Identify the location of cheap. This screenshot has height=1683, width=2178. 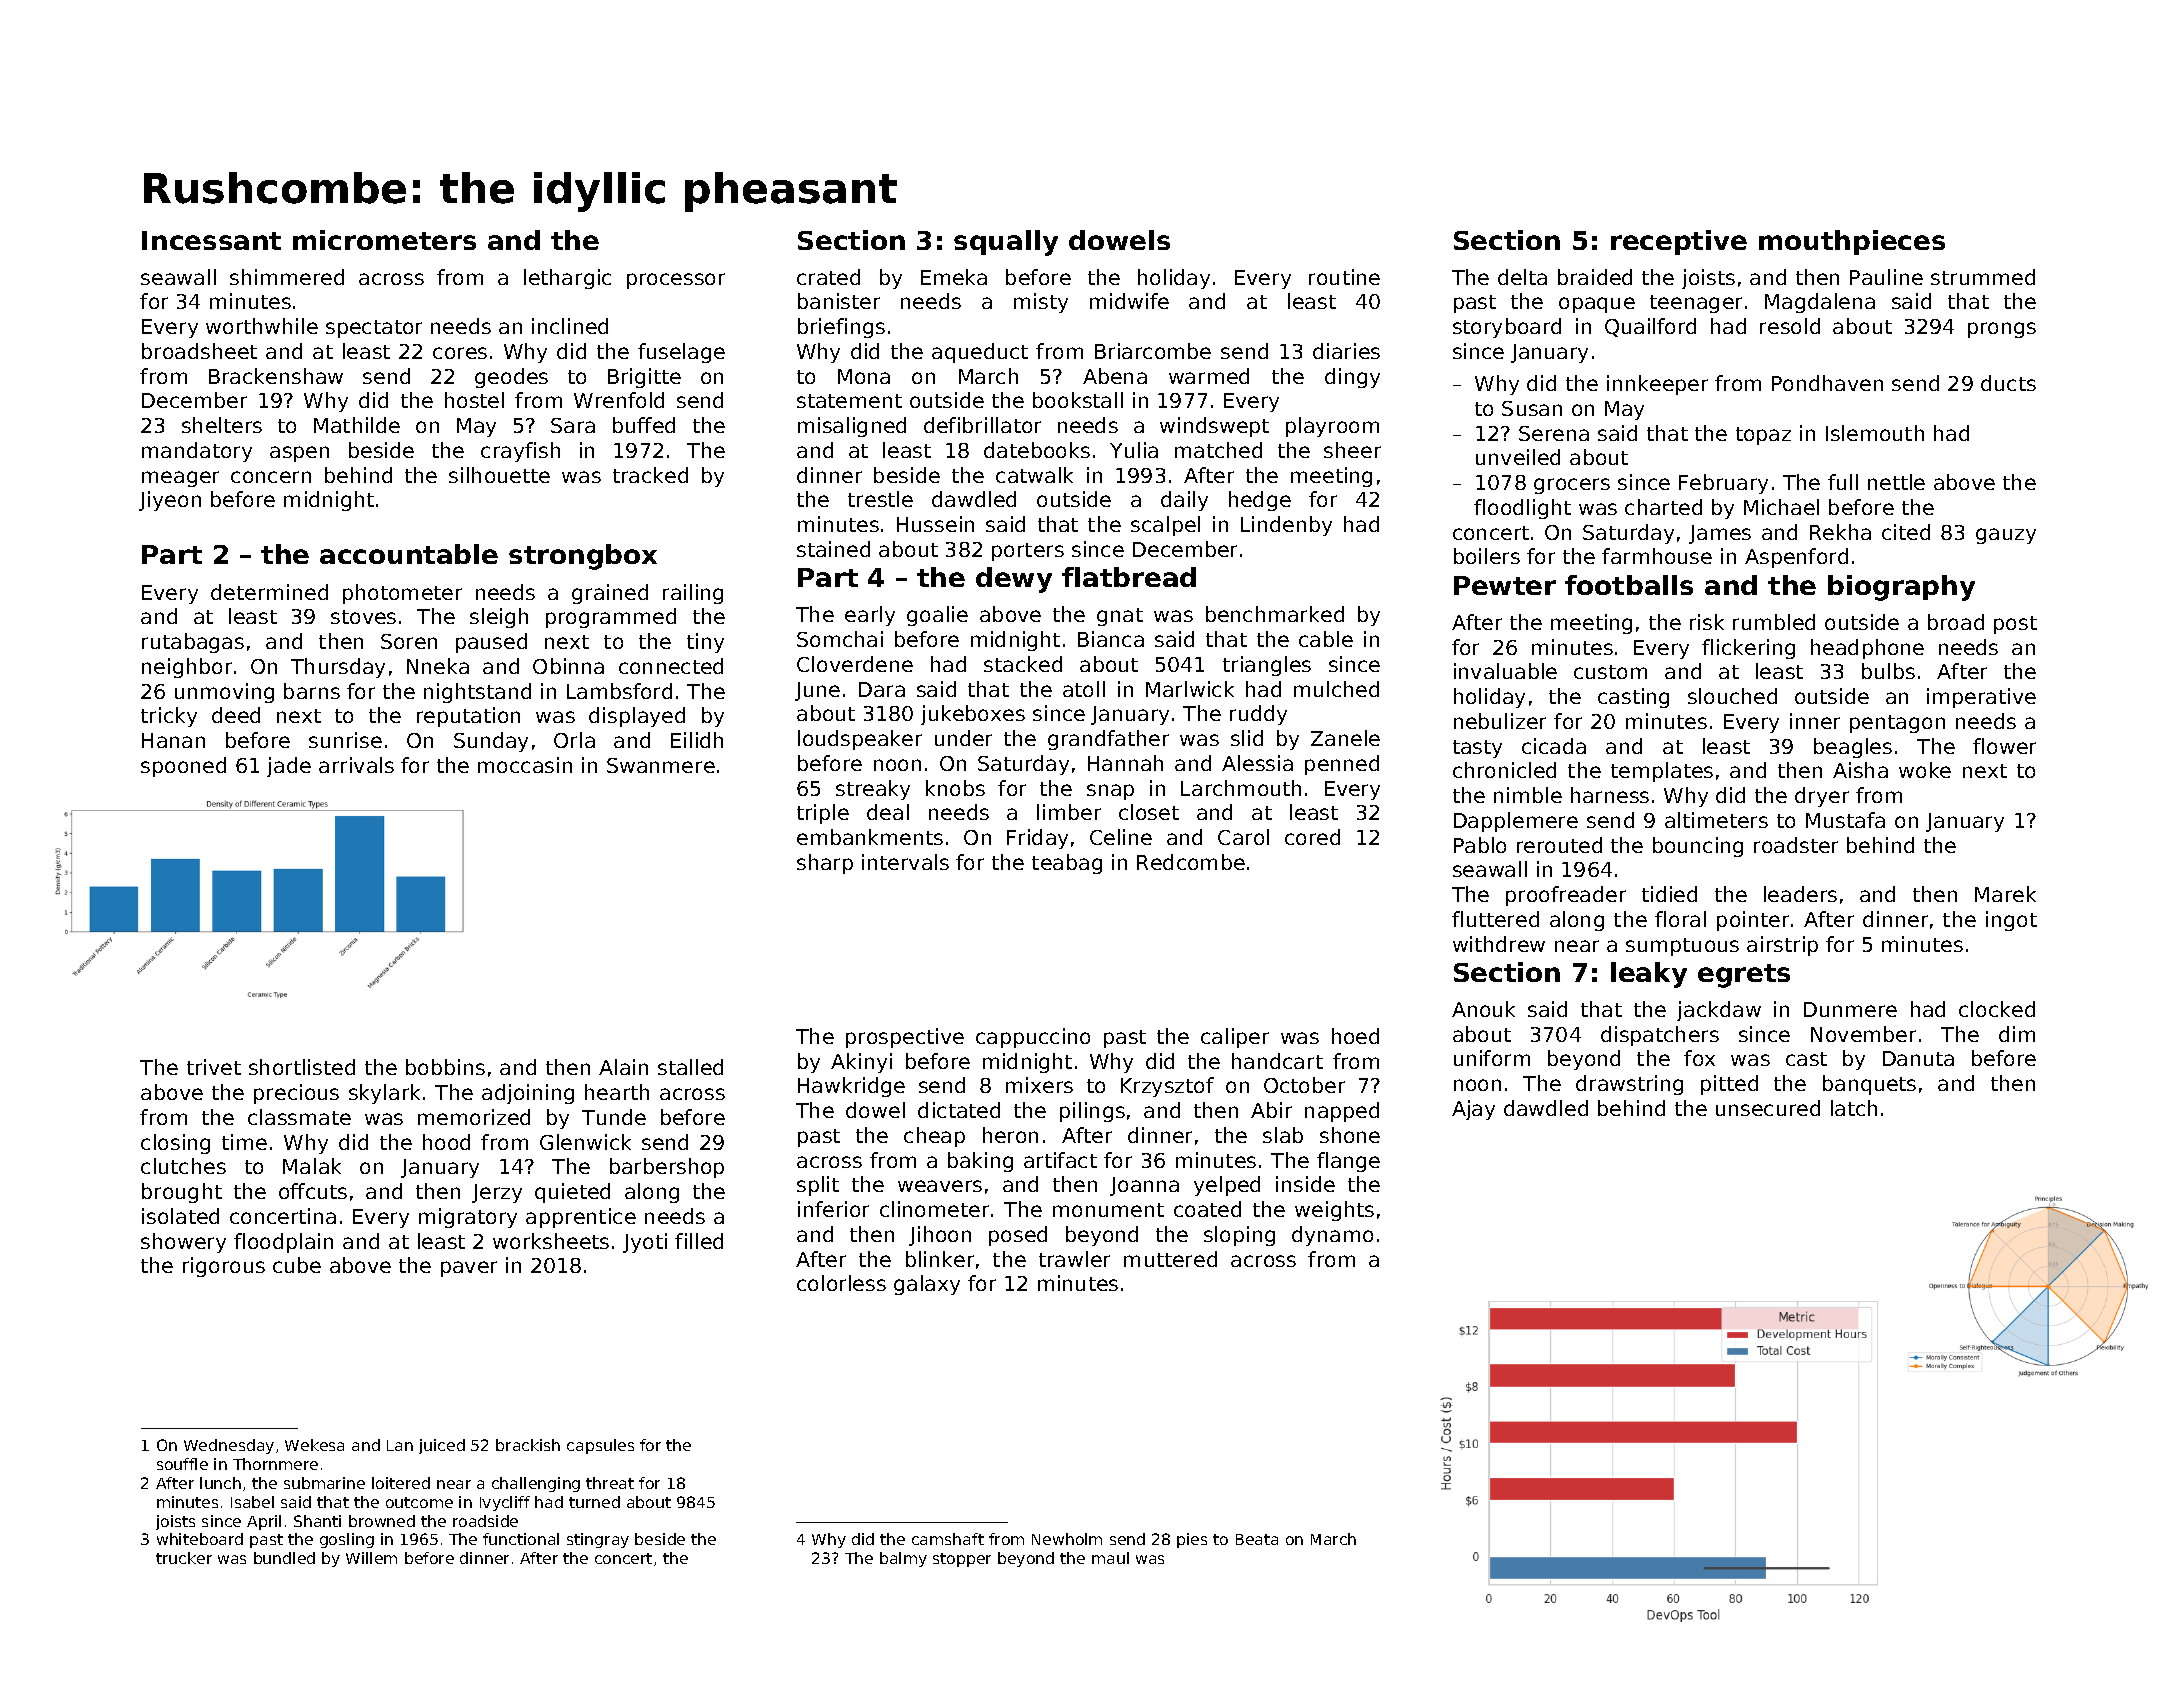
(934, 1137).
